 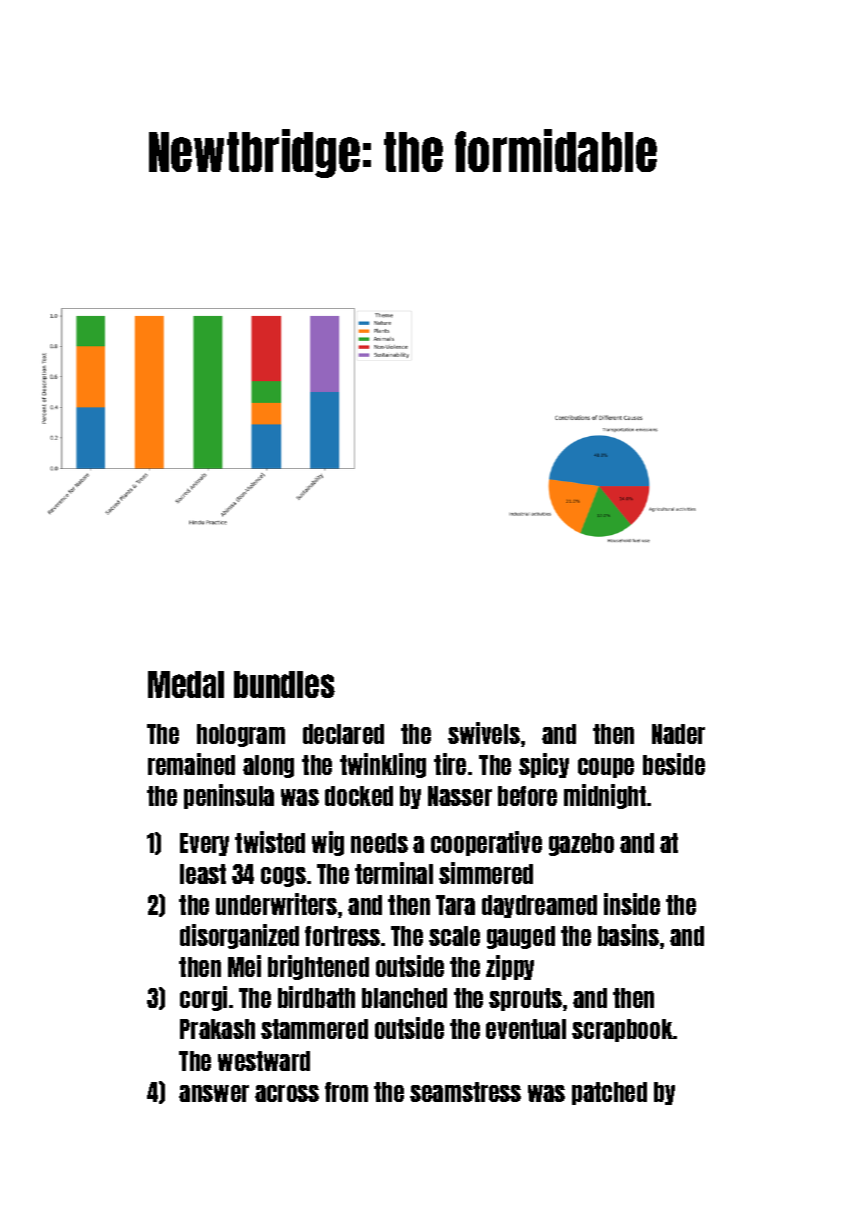 I want to click on stammered, so click(x=314, y=1029).
